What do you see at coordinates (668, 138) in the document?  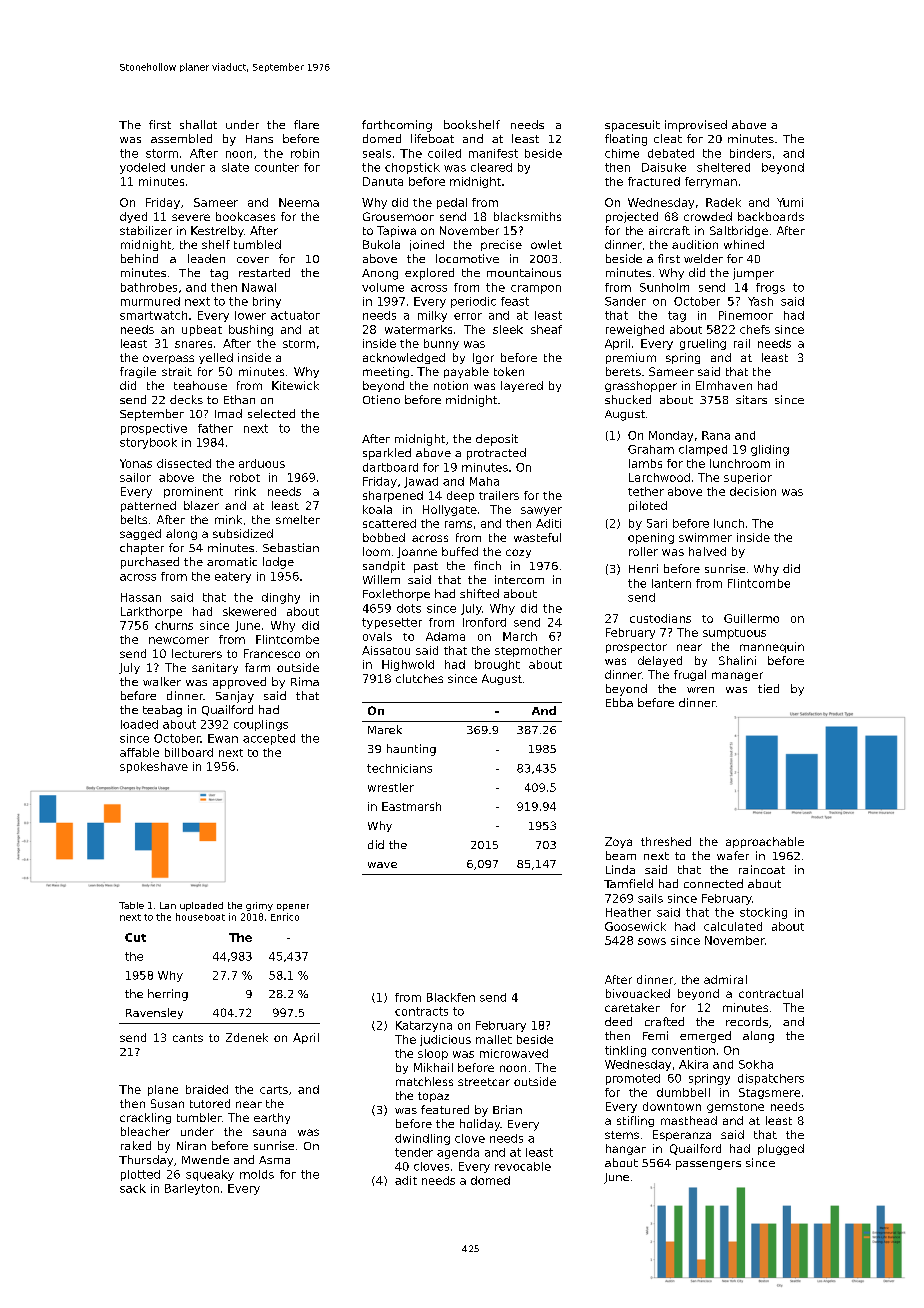 I see `cleat` at bounding box center [668, 138].
